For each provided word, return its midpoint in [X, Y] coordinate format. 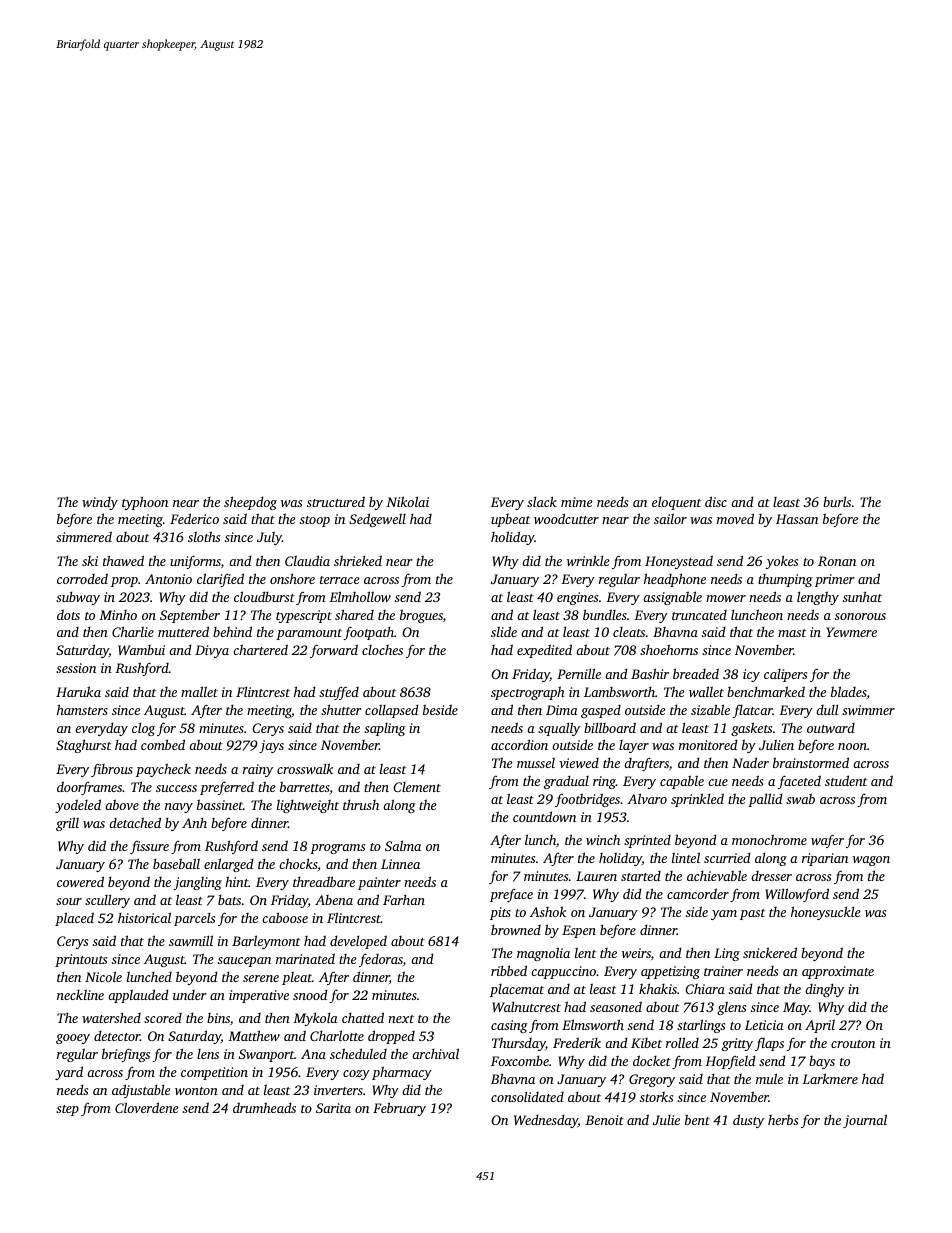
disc [716, 501]
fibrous [112, 770]
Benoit [604, 1120]
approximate [838, 972]
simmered [84, 536]
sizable [710, 709]
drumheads [264, 1107]
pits [500, 913]
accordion [519, 744]
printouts [81, 960]
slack [542, 501]
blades [849, 691]
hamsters [82, 709]
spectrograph [528, 693]
